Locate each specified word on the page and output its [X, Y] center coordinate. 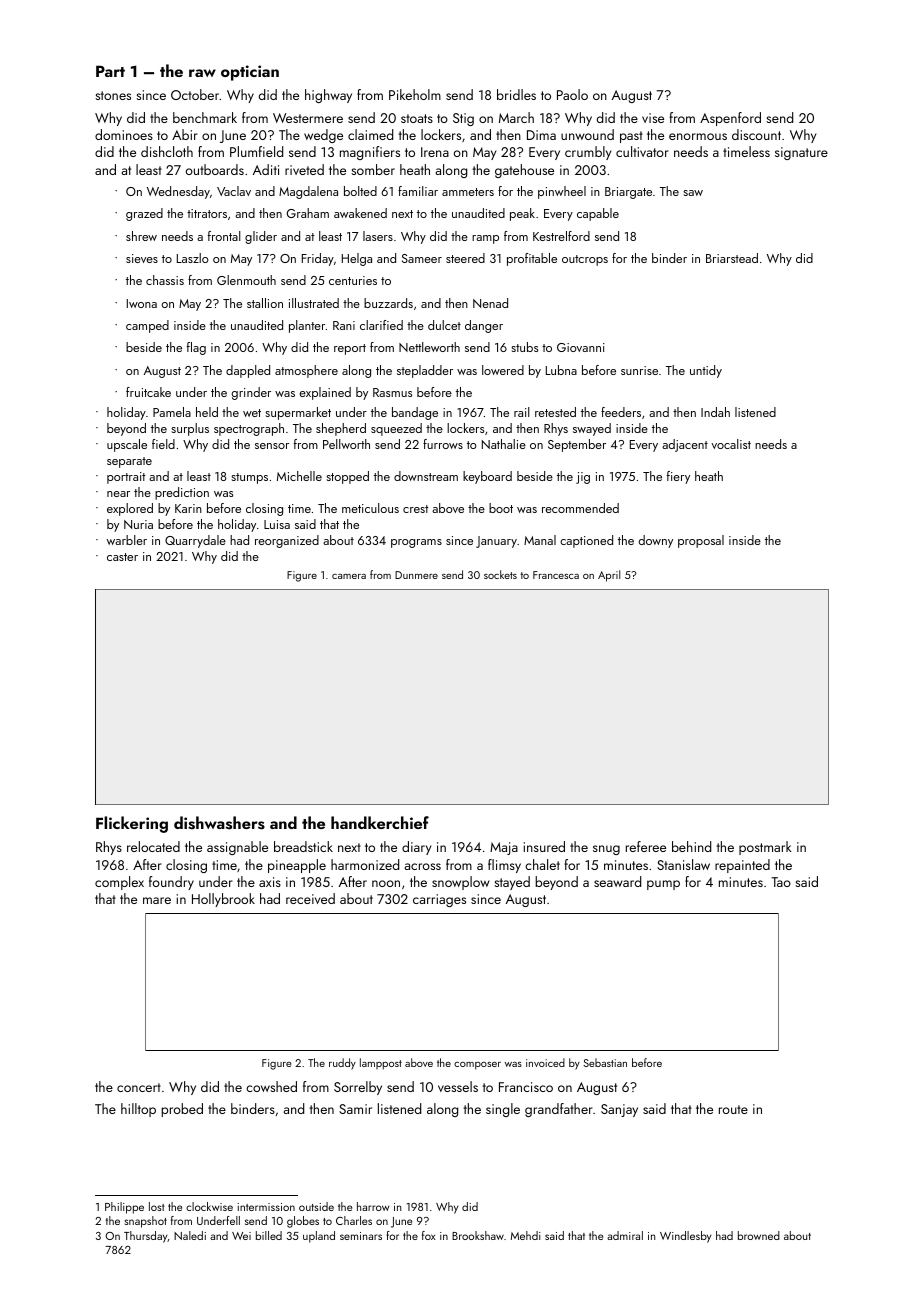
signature [801, 153]
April [609, 576]
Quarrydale [195, 541]
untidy [706, 371]
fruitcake [148, 392]
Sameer [422, 258]
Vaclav [234, 191]
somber [373, 169]
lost [156, 1206]
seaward [617, 881]
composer [477, 1066]
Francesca [556, 575]
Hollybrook [223, 900]
